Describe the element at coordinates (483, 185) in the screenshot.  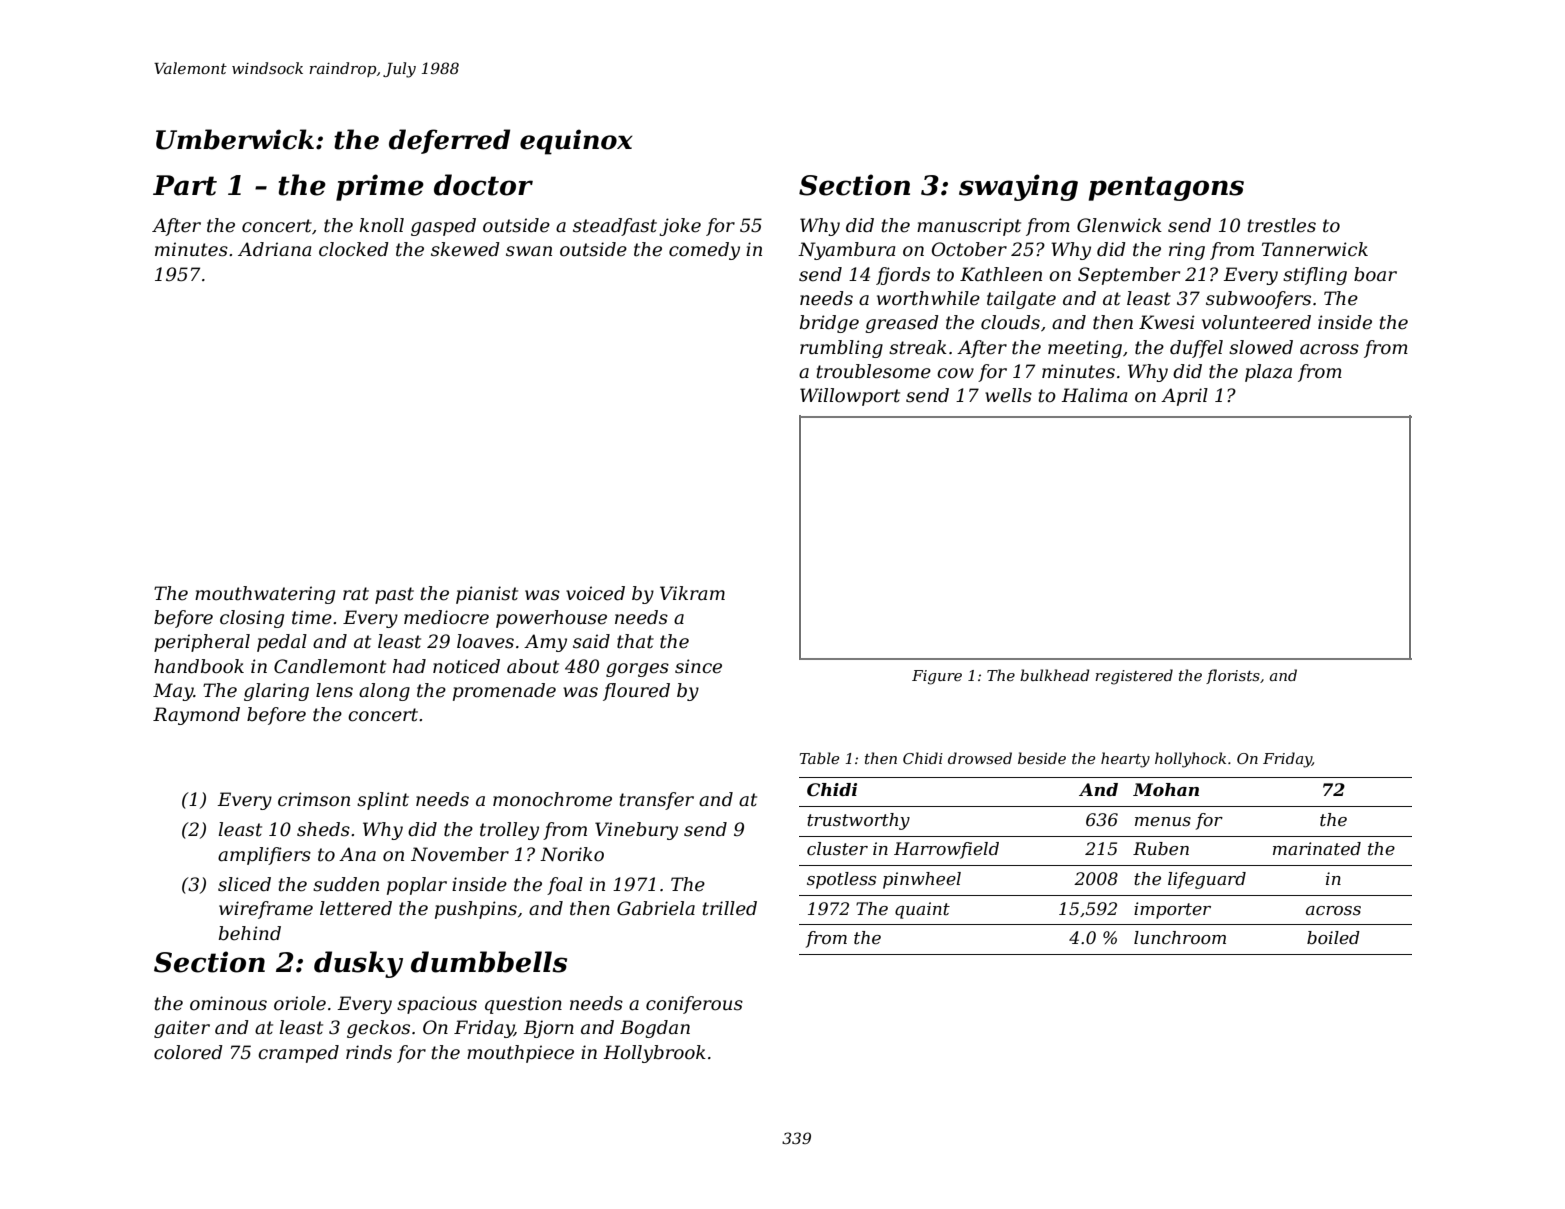
I see `doctor` at that location.
